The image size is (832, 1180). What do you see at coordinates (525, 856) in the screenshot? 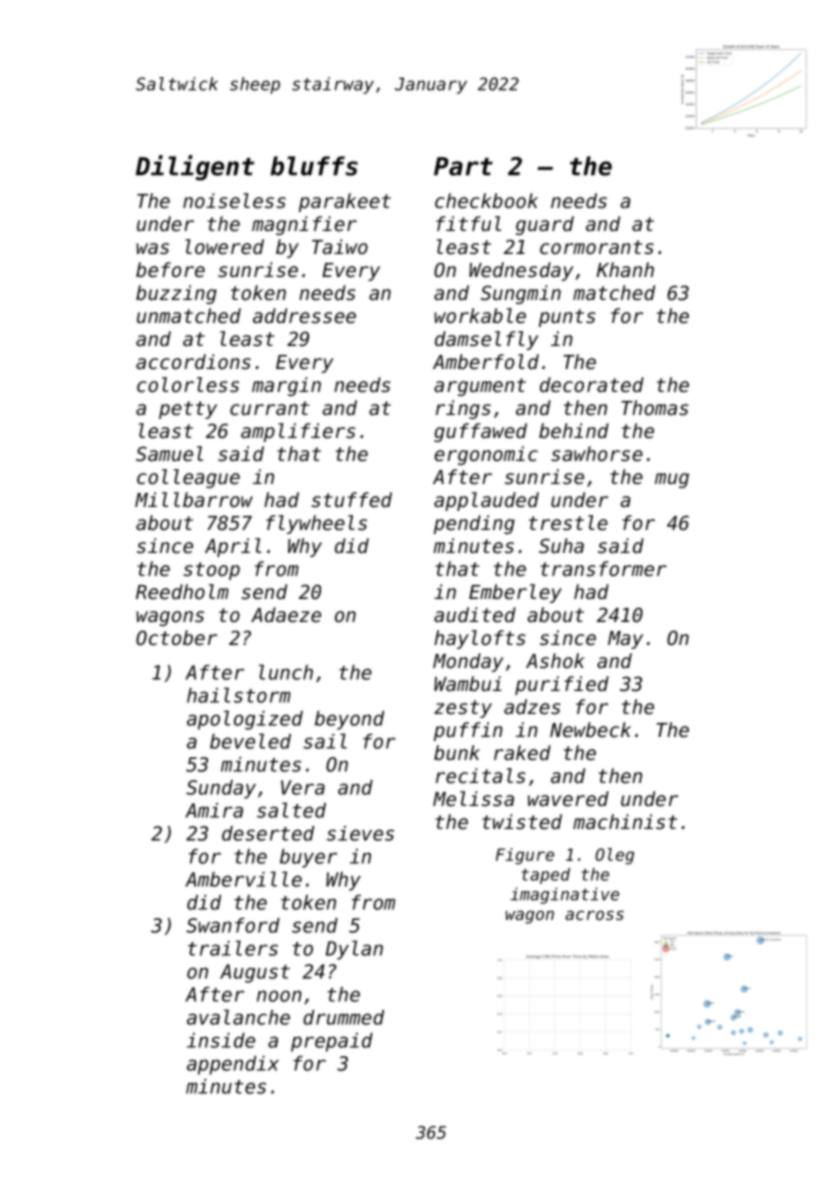
I see `Figure` at bounding box center [525, 856].
